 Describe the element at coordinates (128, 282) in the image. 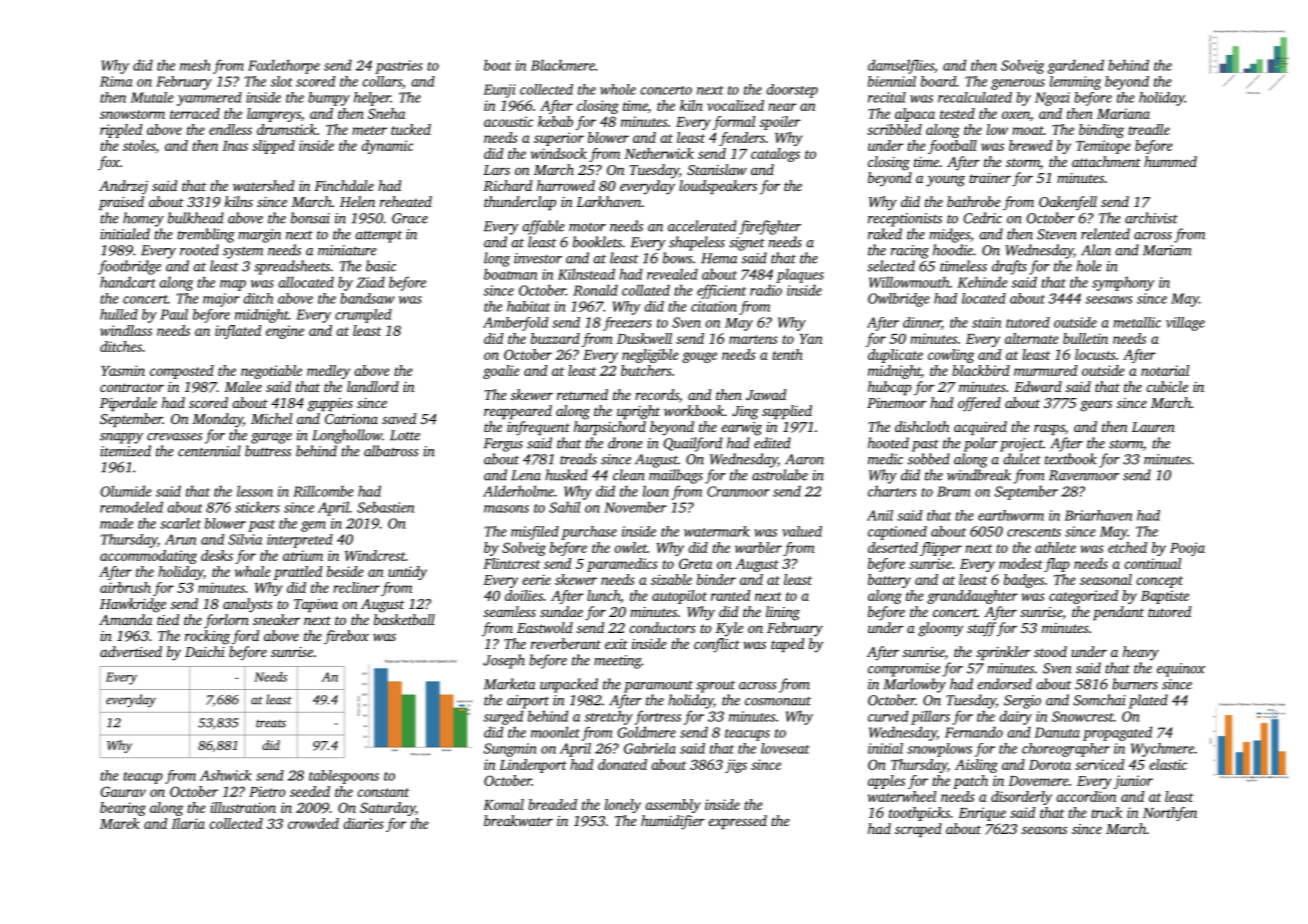

I see `handcart` at that location.
